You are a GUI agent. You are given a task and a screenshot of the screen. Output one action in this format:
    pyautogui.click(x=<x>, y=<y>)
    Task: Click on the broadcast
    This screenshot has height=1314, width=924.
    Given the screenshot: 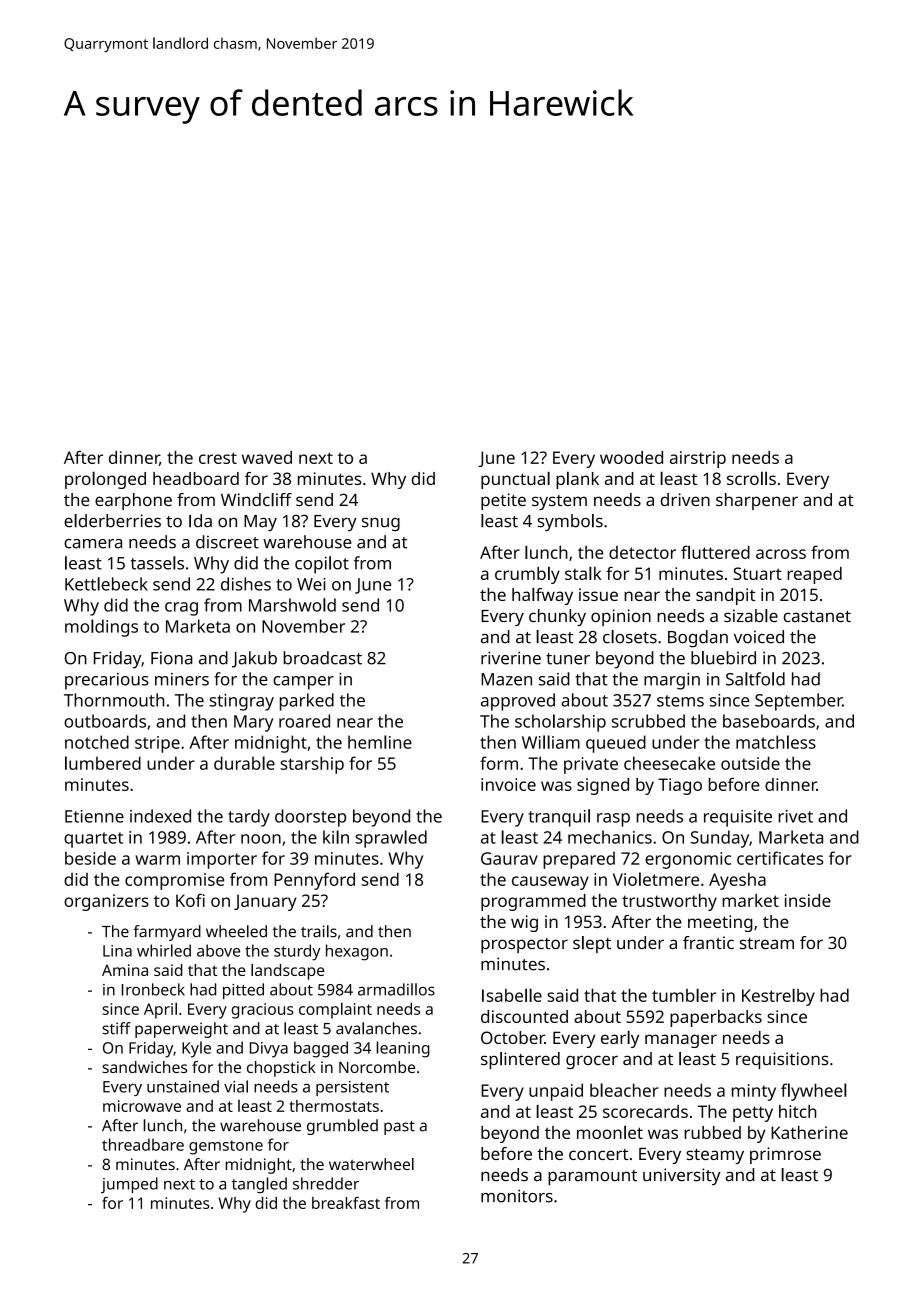 What is the action you would take?
    pyautogui.click(x=323, y=658)
